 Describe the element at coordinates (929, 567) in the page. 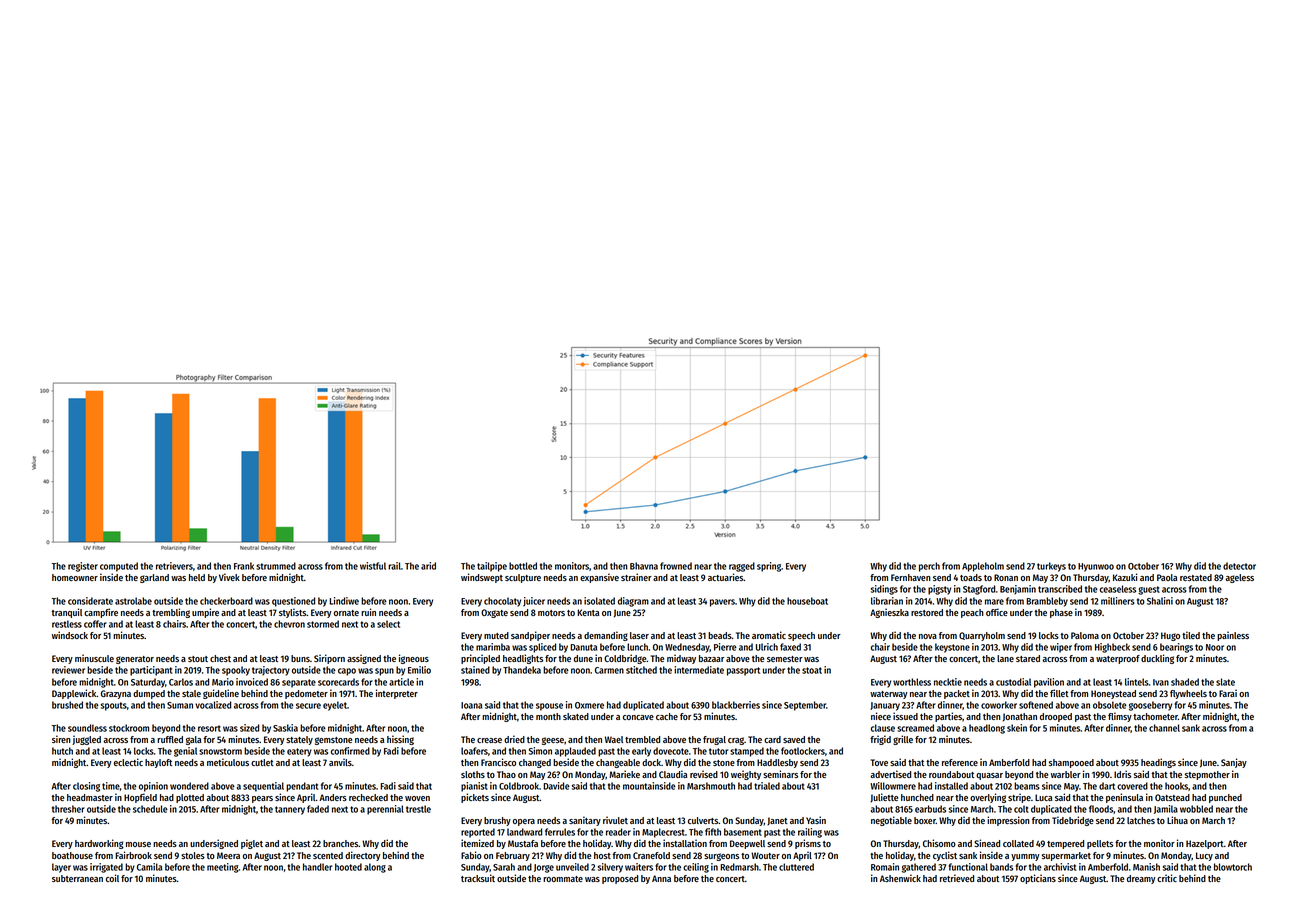

I see `perch` at that location.
